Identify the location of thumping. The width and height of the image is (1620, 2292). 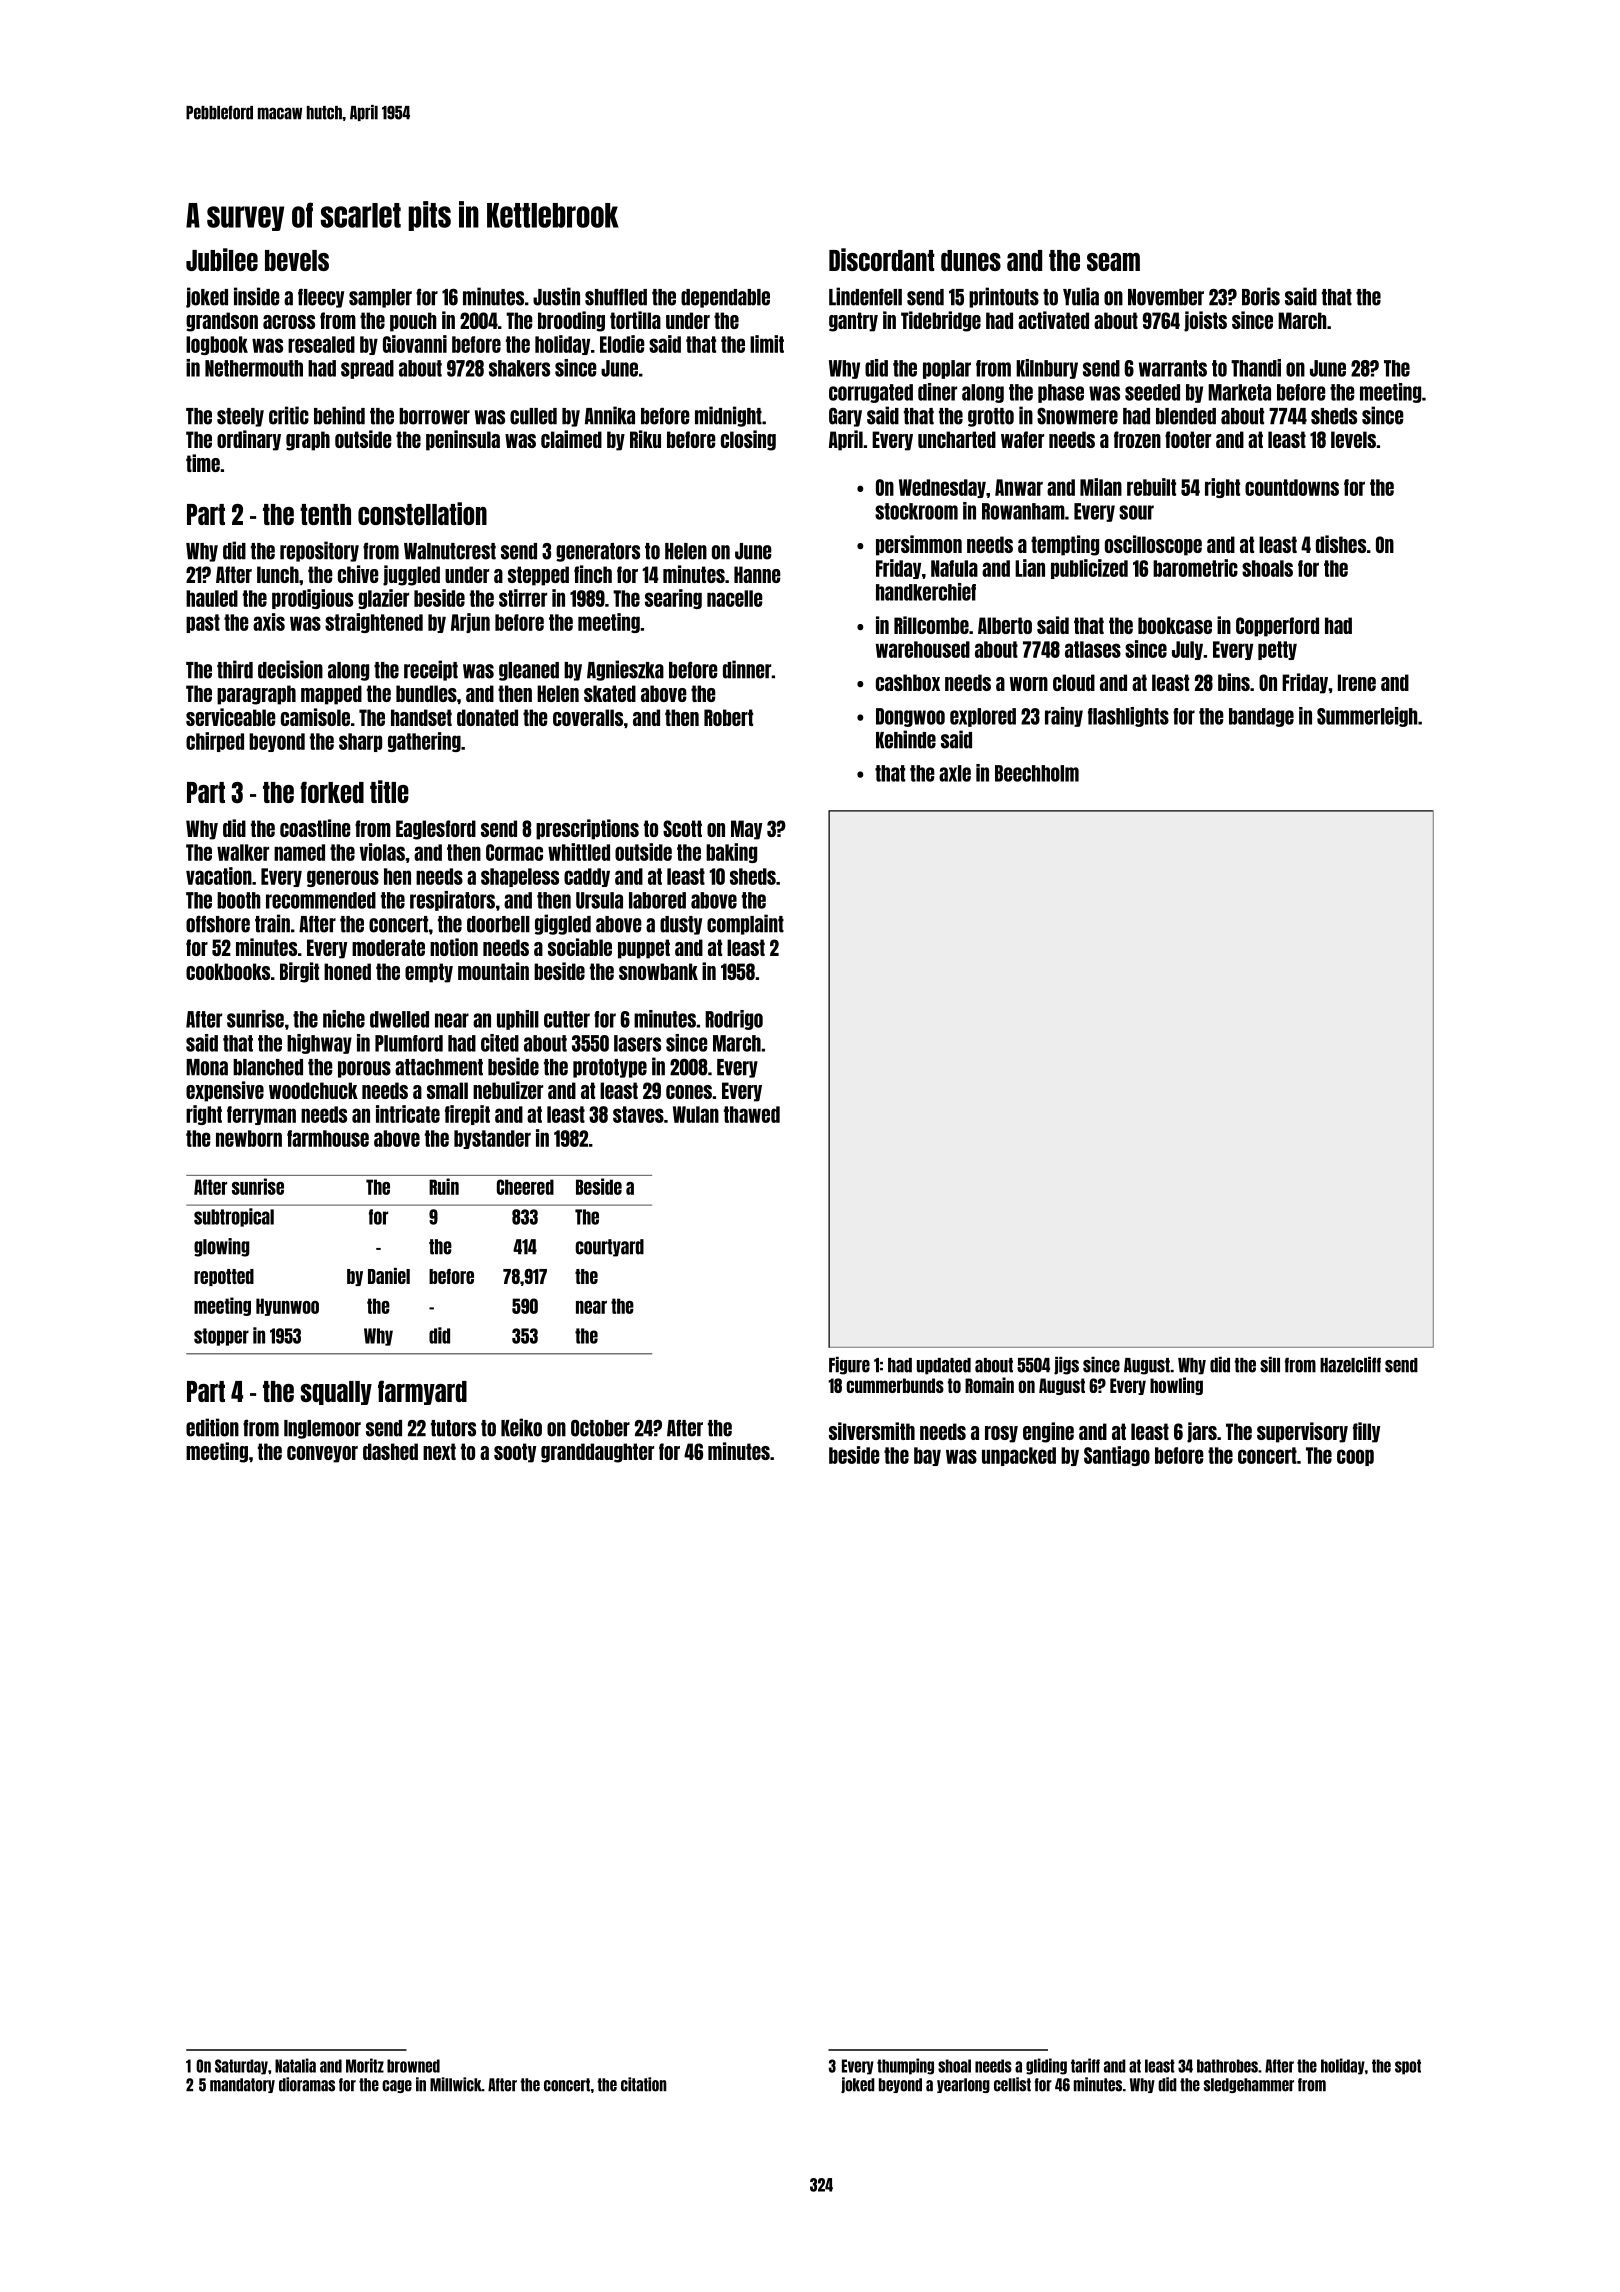
(905, 2066).
